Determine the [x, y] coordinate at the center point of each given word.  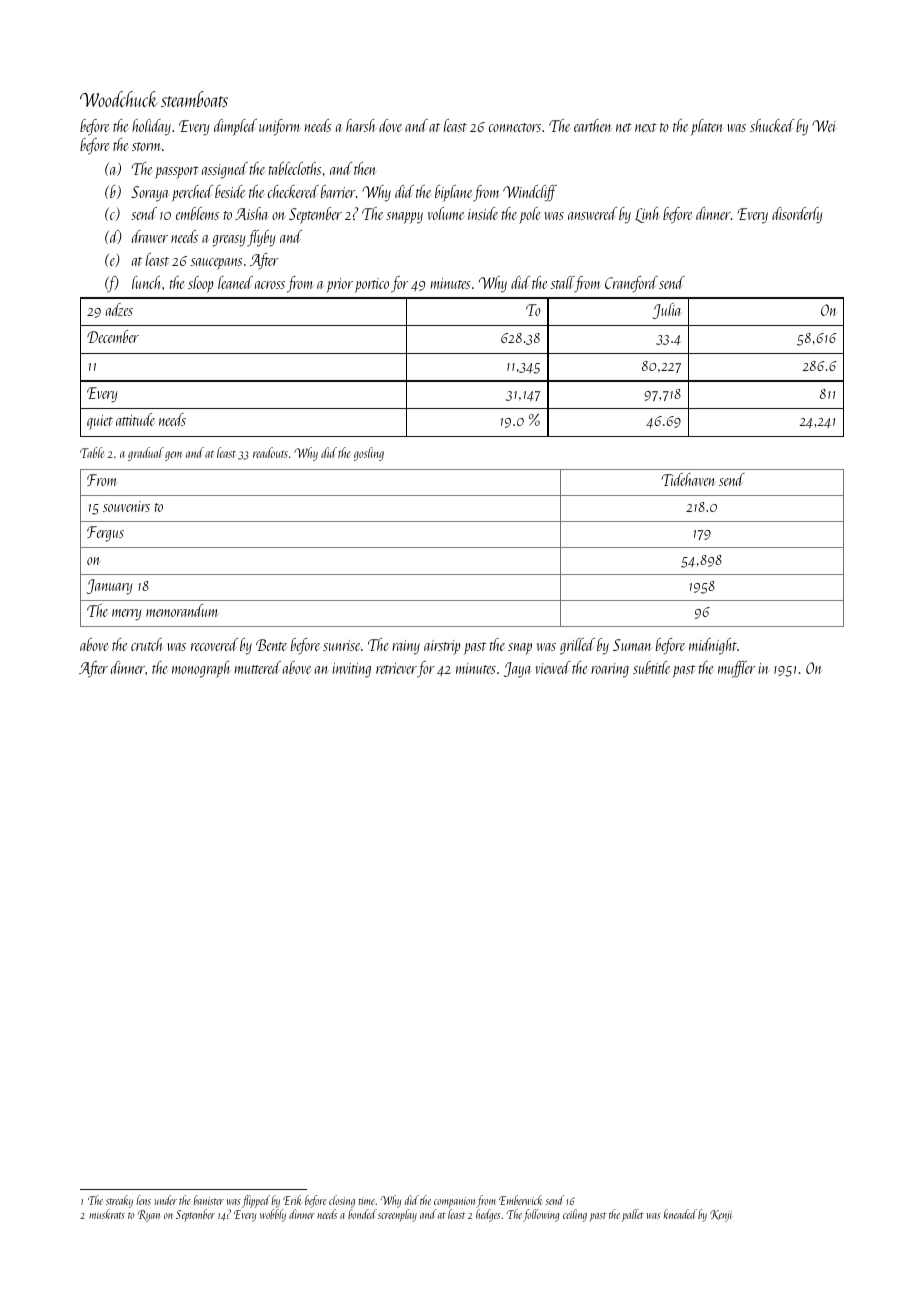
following [541, 1215]
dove [390, 125]
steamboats [194, 99]
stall [562, 282]
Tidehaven [688, 479]
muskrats [107, 1214]
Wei [824, 126]
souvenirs [126, 506]
